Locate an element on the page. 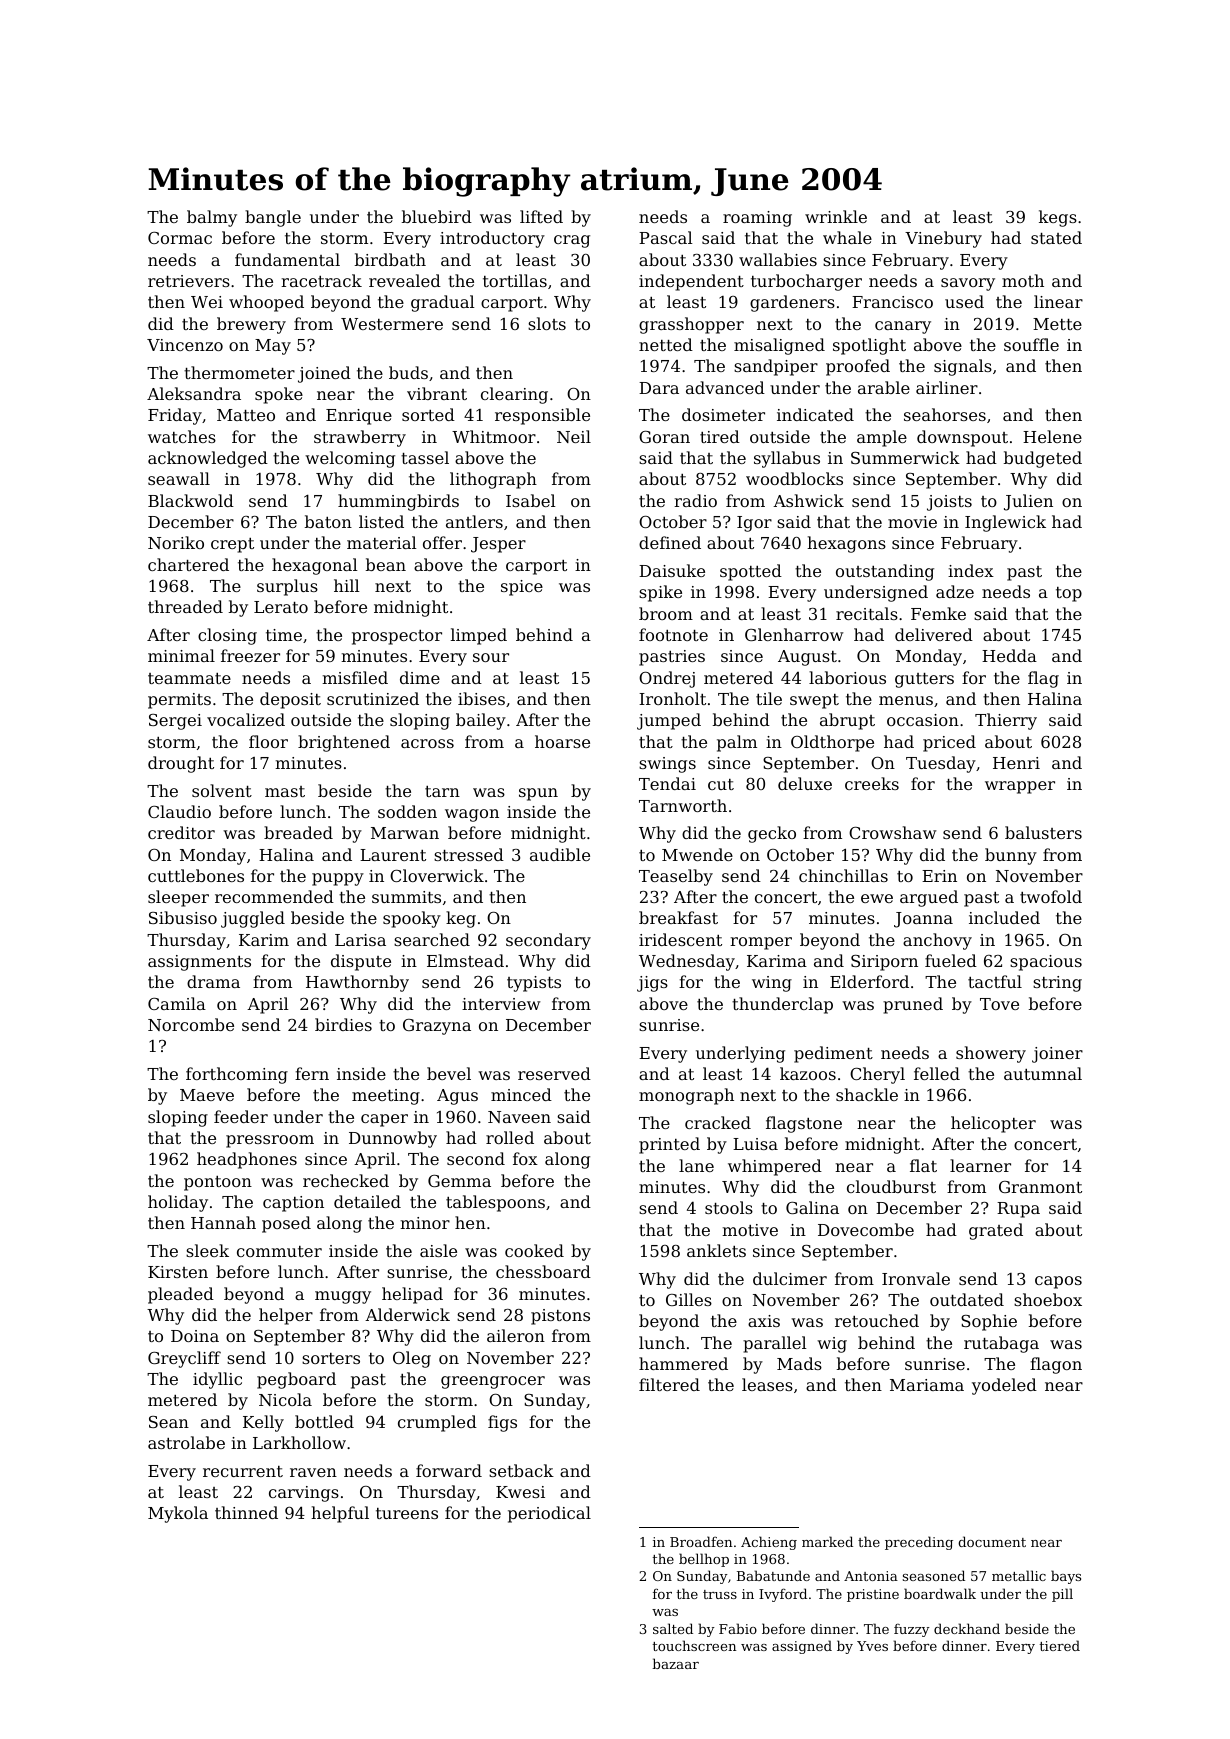  capos is located at coordinates (1058, 1282).
